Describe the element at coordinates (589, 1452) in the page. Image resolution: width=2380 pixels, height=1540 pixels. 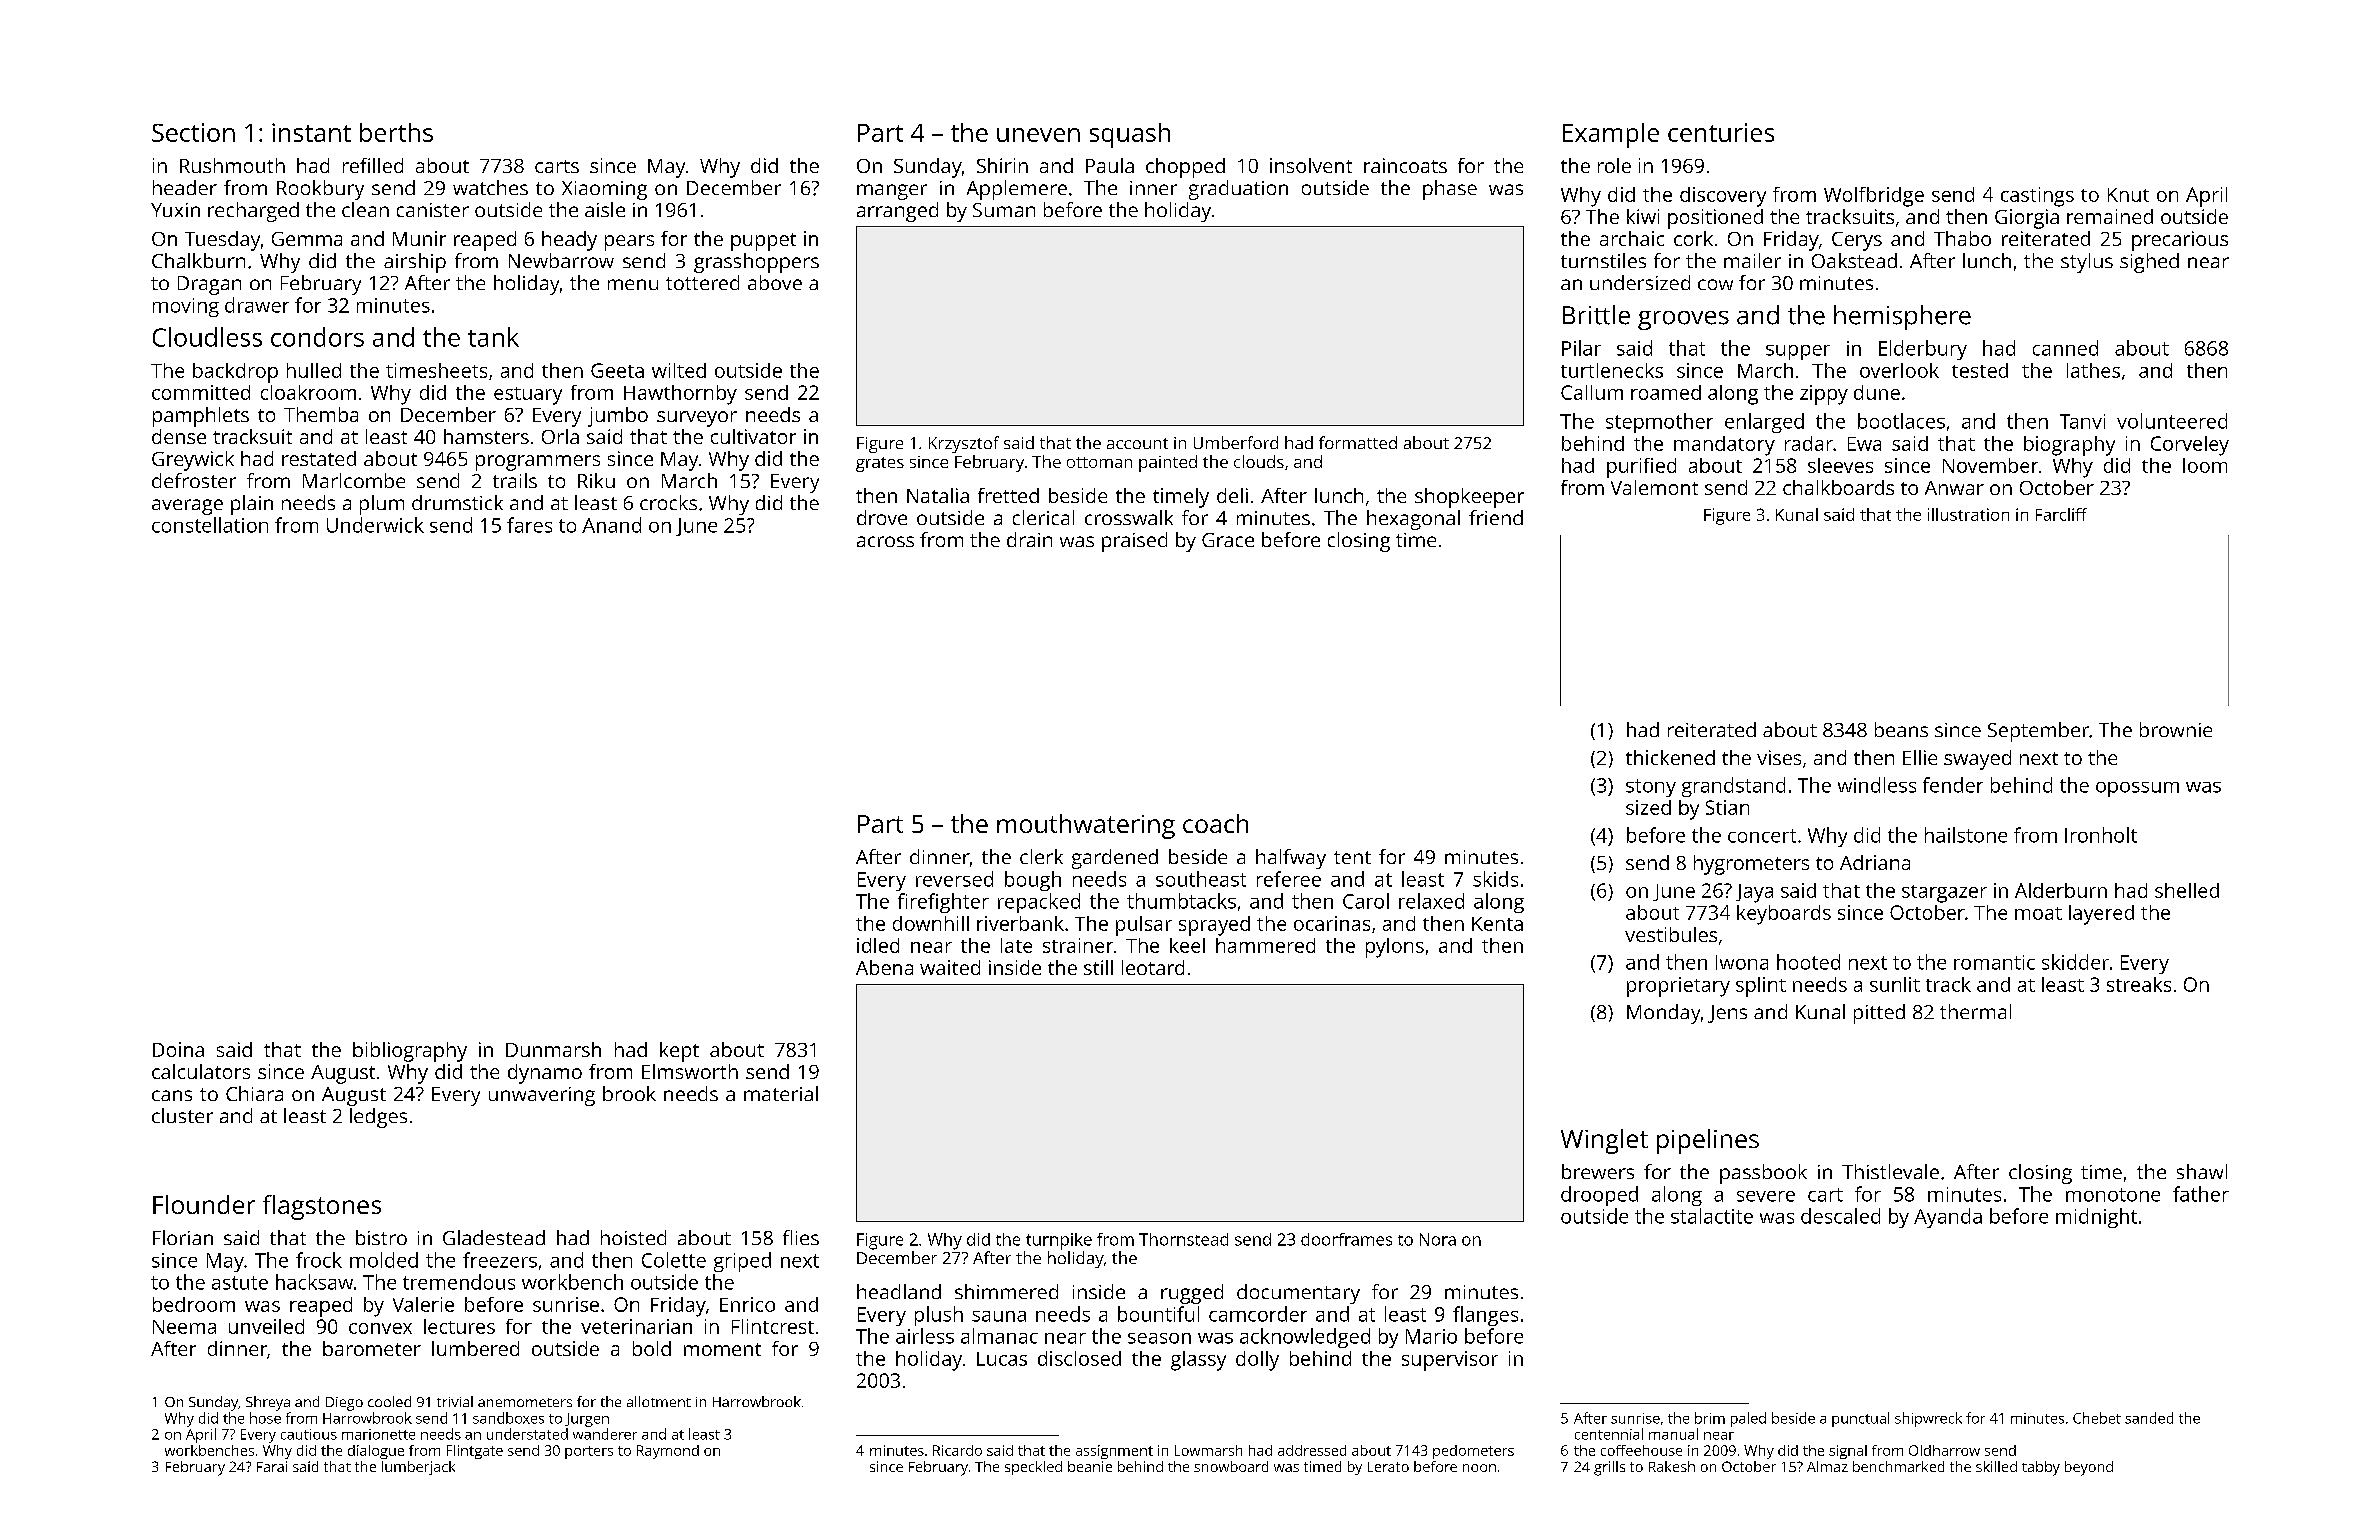
I see `porters` at that location.
